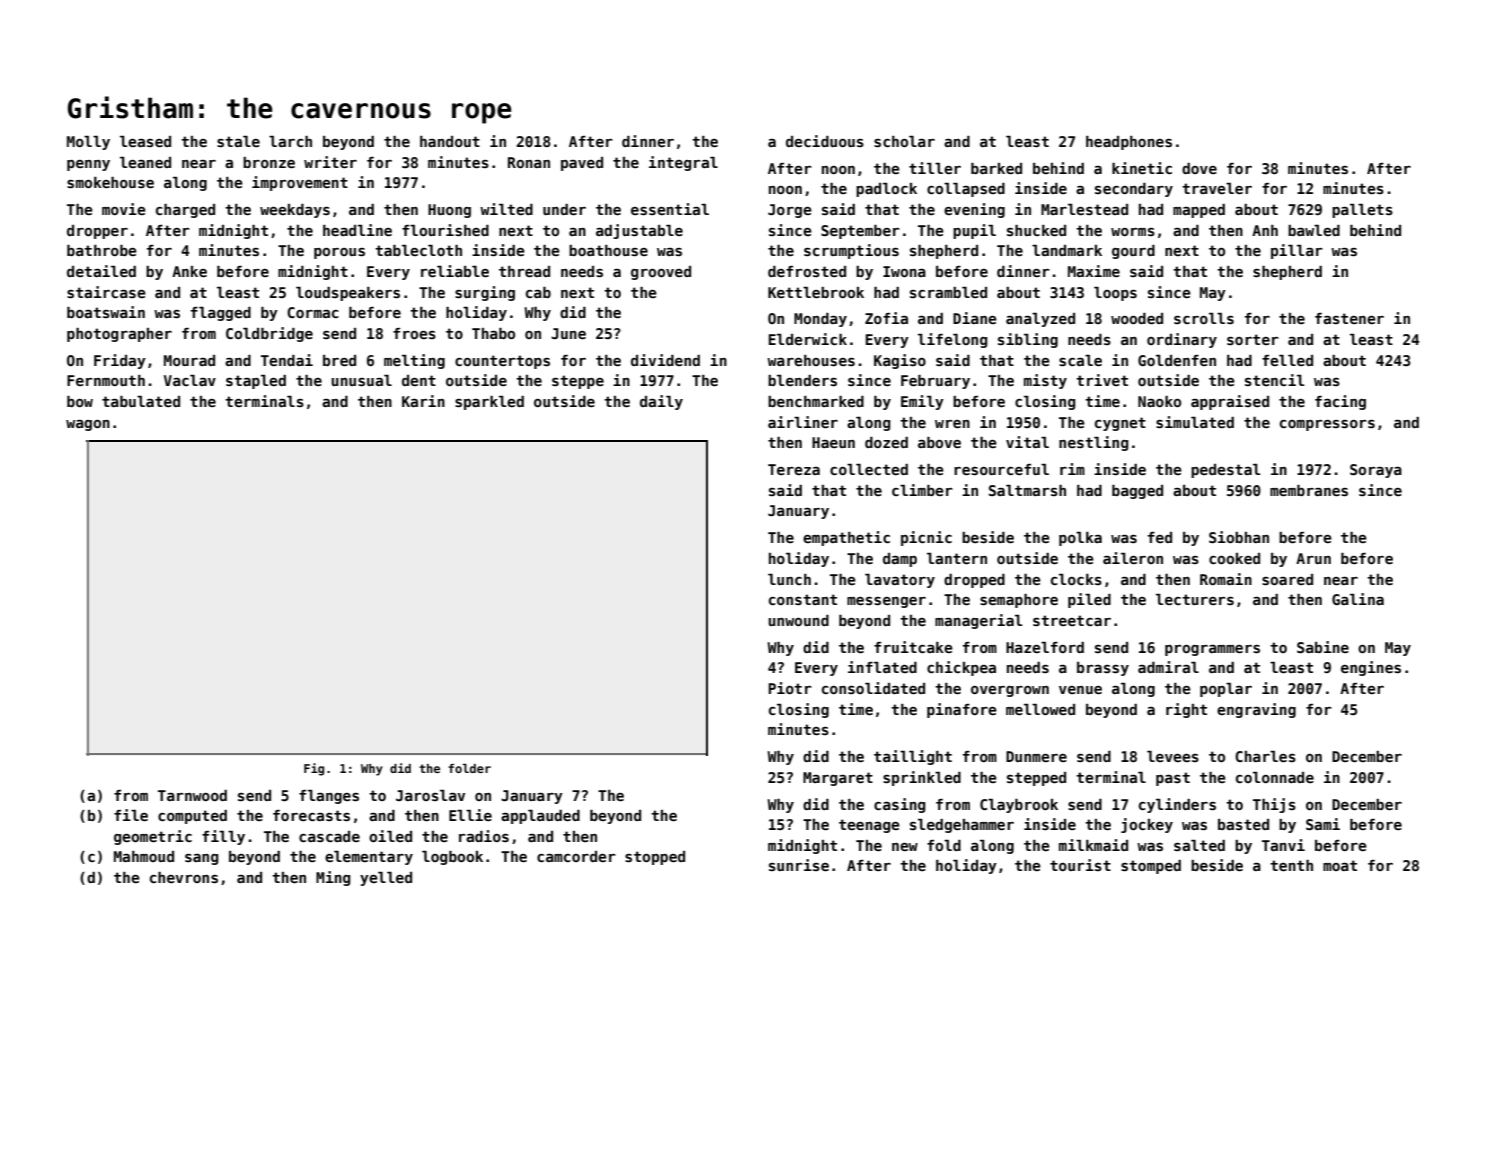 This screenshot has height=1156, width=1496. I want to click on Sabine, so click(1323, 647).
